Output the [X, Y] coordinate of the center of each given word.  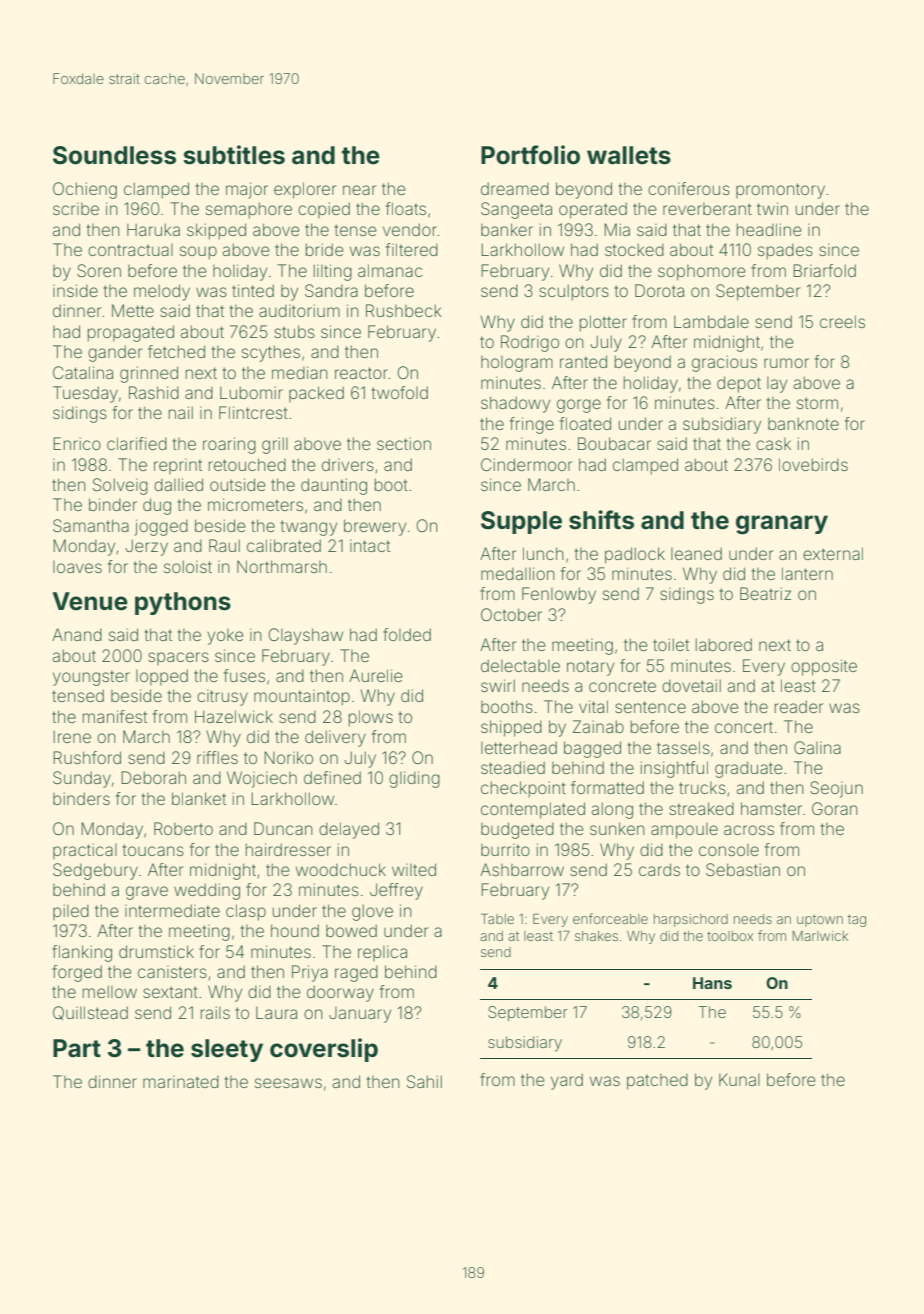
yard [567, 1081]
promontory [780, 191]
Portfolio [530, 155]
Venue [90, 601]
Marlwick [820, 936]
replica [382, 953]
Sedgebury [95, 871]
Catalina [83, 372]
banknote [803, 423]
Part [77, 1048]
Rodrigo [530, 343]
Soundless [114, 155]
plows [371, 718]
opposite [824, 667]
